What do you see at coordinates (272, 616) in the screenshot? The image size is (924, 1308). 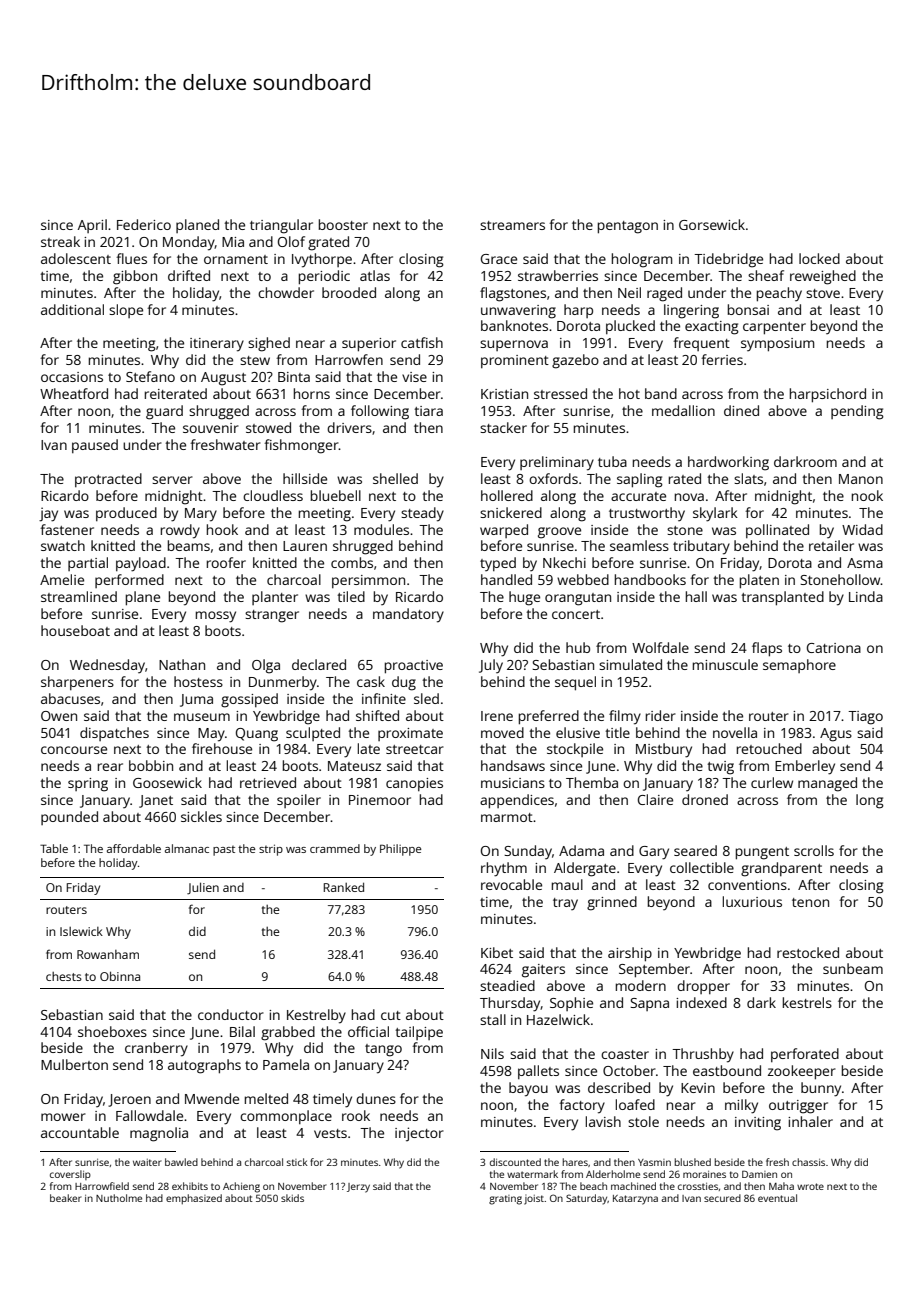 I see `stranger` at bounding box center [272, 616].
